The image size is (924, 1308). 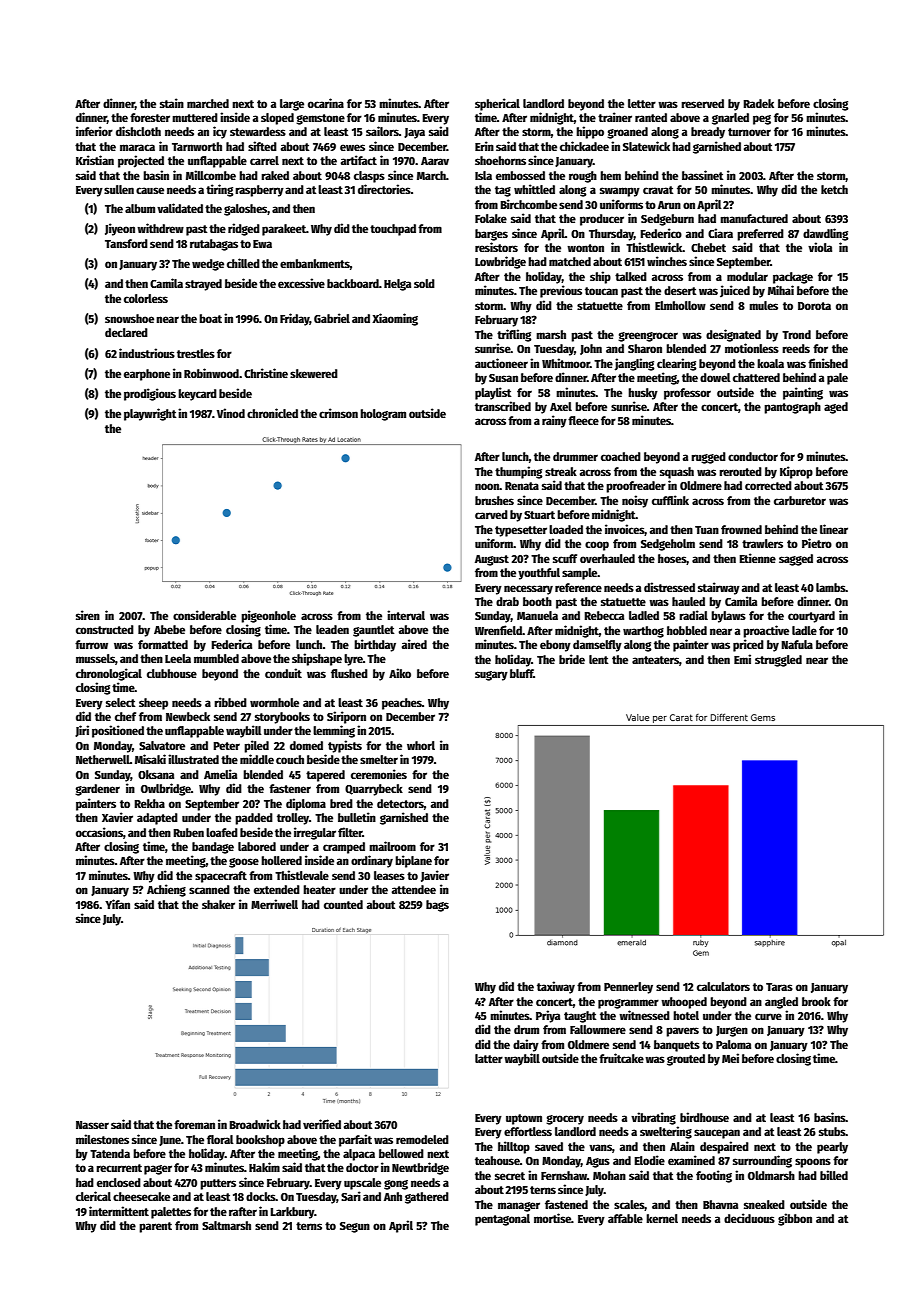 What do you see at coordinates (393, 230) in the image?
I see `touchpad` at bounding box center [393, 230].
